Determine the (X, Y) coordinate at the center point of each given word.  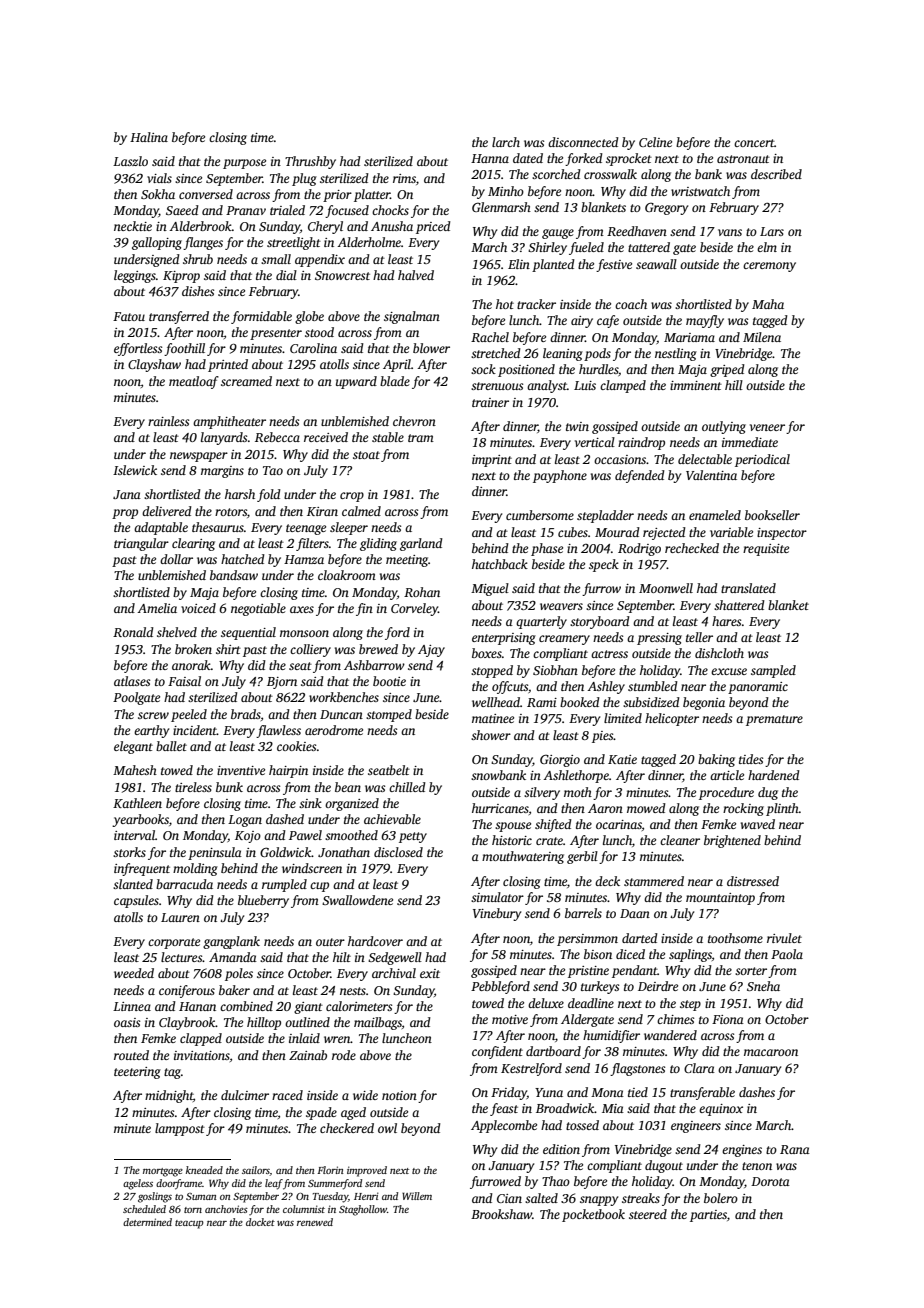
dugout (664, 1166)
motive (510, 1019)
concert (754, 143)
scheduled (144, 1209)
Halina (149, 137)
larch (506, 142)
